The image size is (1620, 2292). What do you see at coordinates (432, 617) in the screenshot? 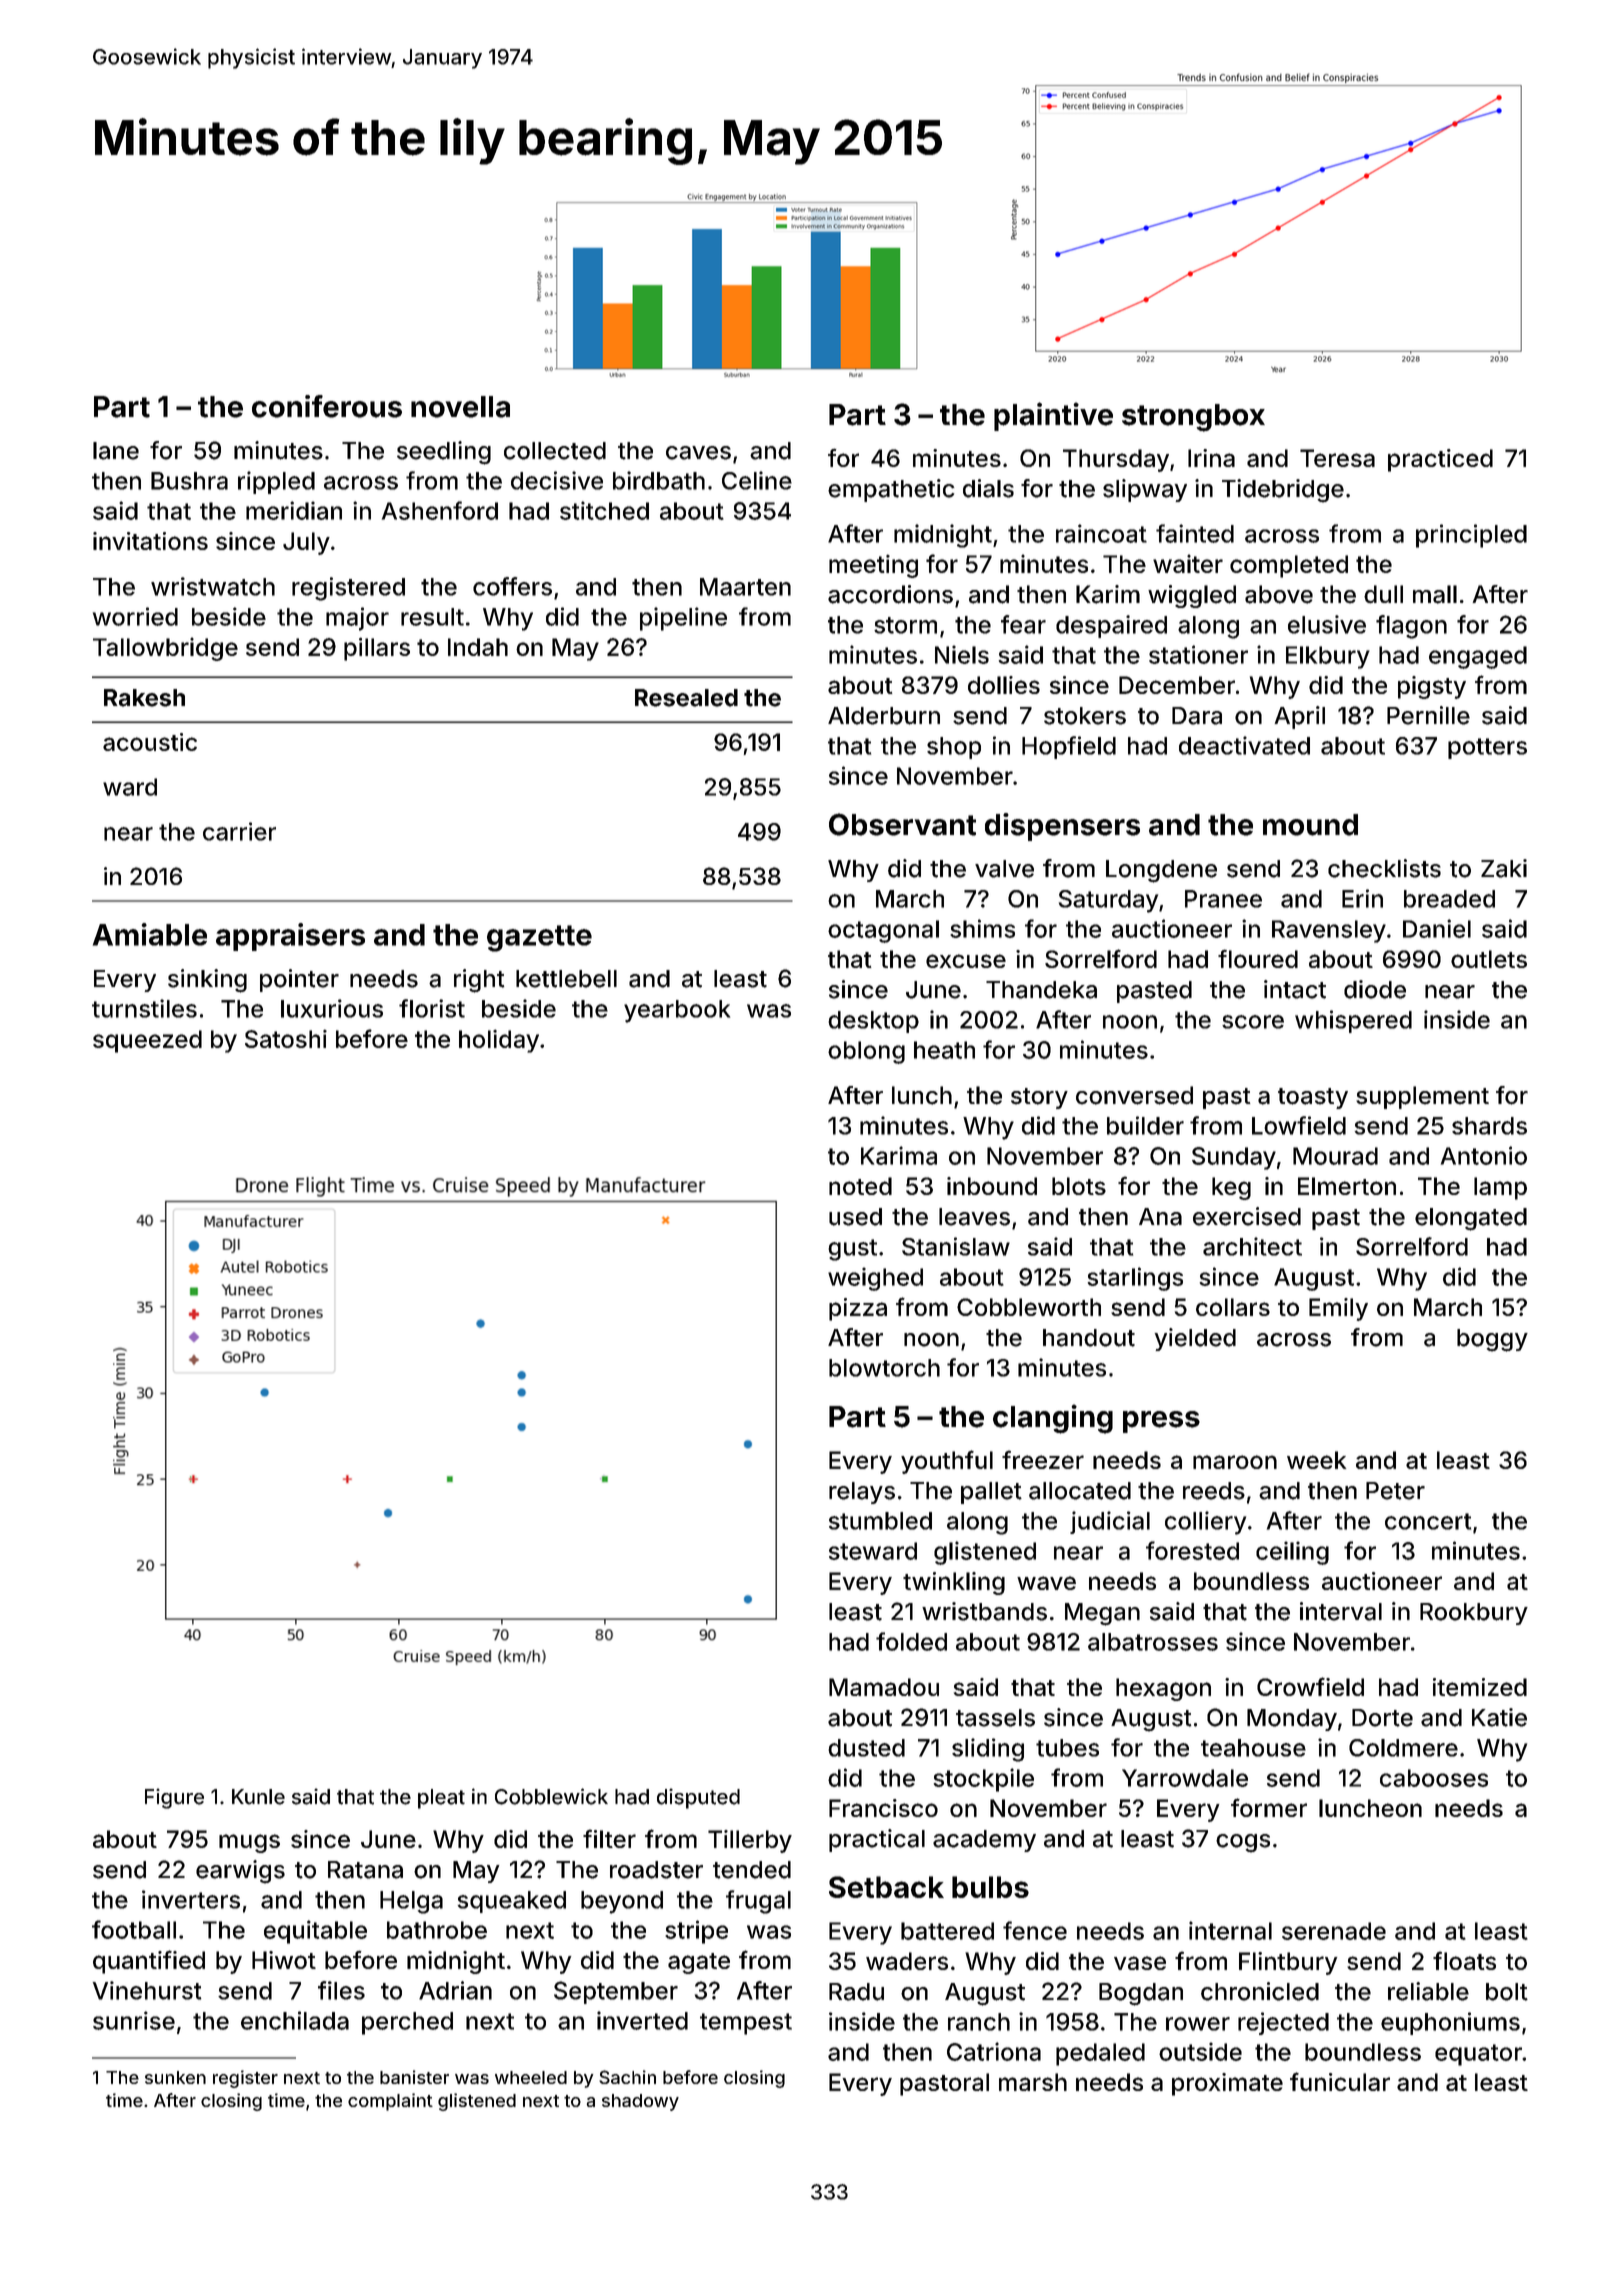
I see `result` at bounding box center [432, 617].
